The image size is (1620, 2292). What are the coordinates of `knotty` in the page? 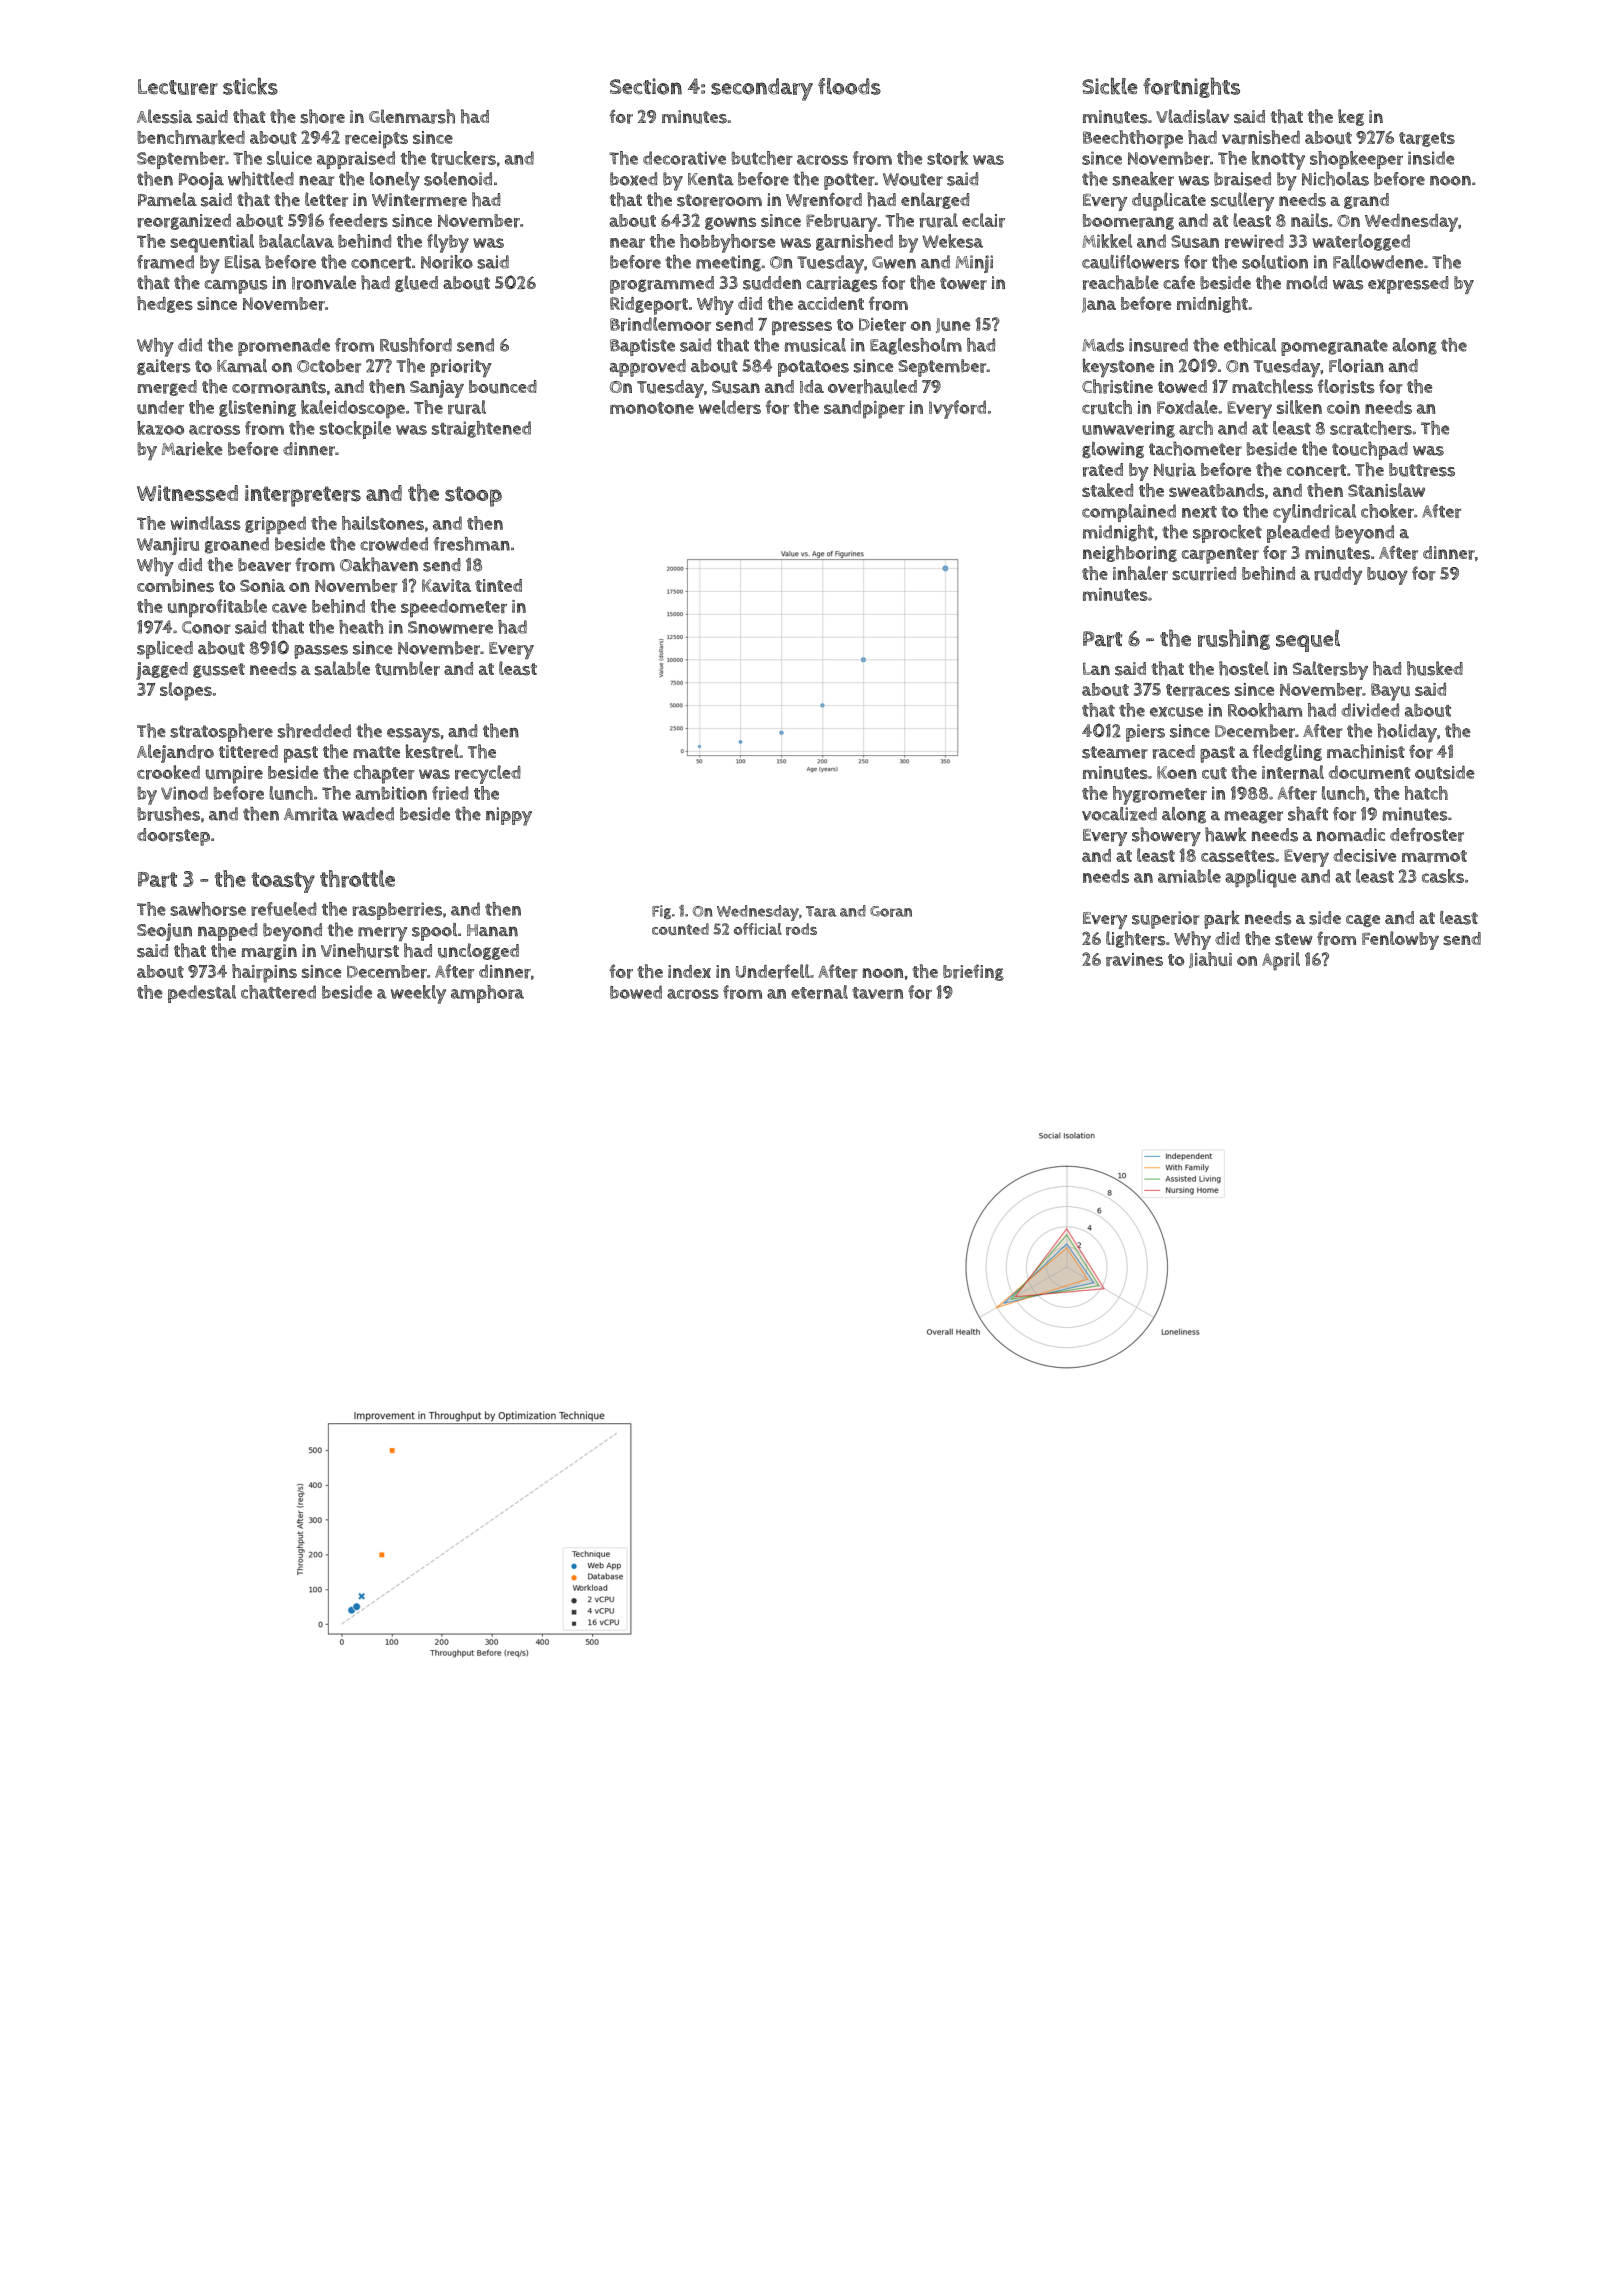 It's located at (1278, 160).
